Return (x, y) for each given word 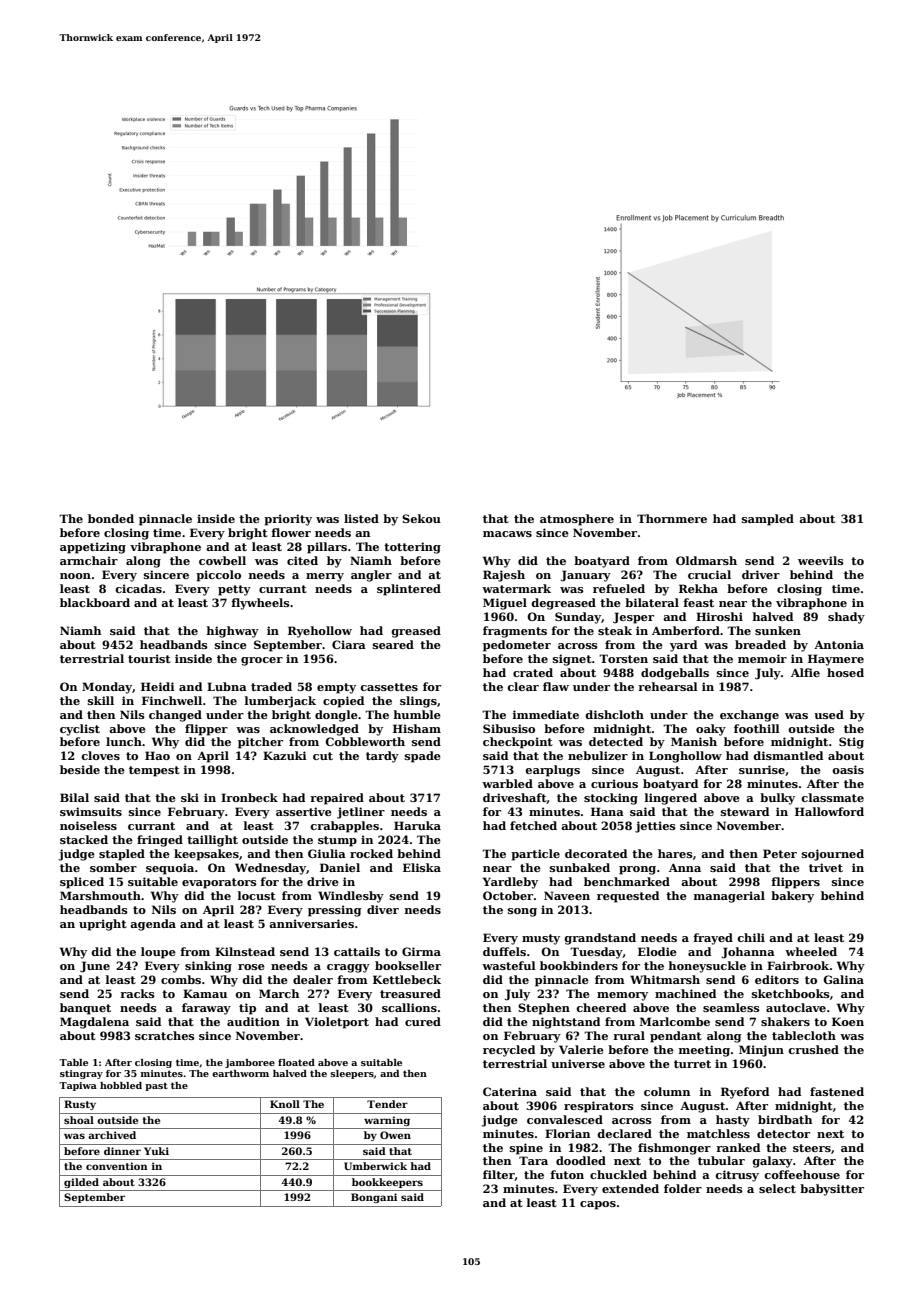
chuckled (618, 1174)
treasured (410, 993)
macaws (507, 534)
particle (535, 855)
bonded (111, 518)
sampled (768, 520)
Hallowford (829, 811)
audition (253, 1021)
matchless (718, 1133)
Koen (848, 1021)
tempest (154, 771)
